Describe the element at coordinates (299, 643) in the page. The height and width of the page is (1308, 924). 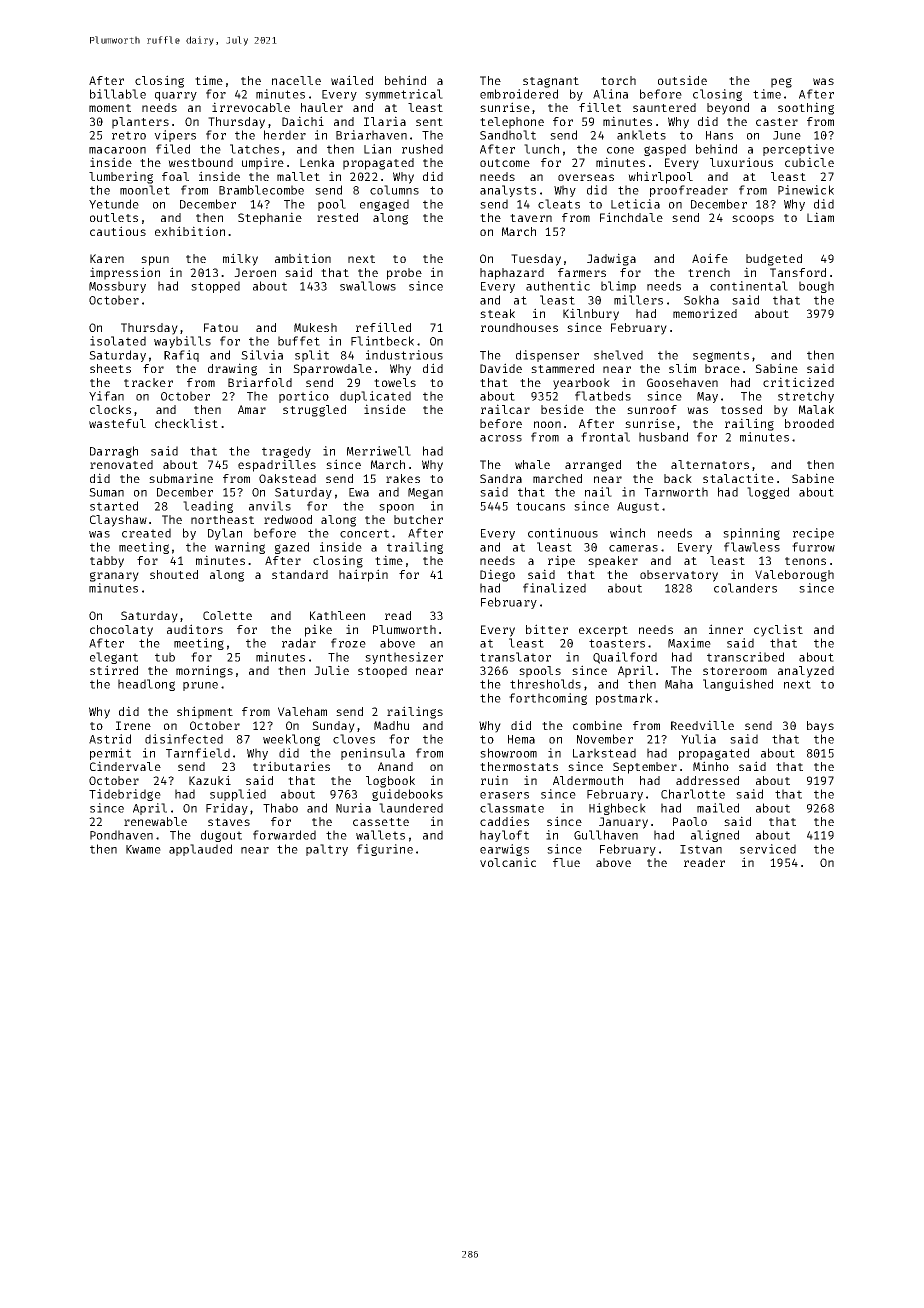
I see `radar` at that location.
